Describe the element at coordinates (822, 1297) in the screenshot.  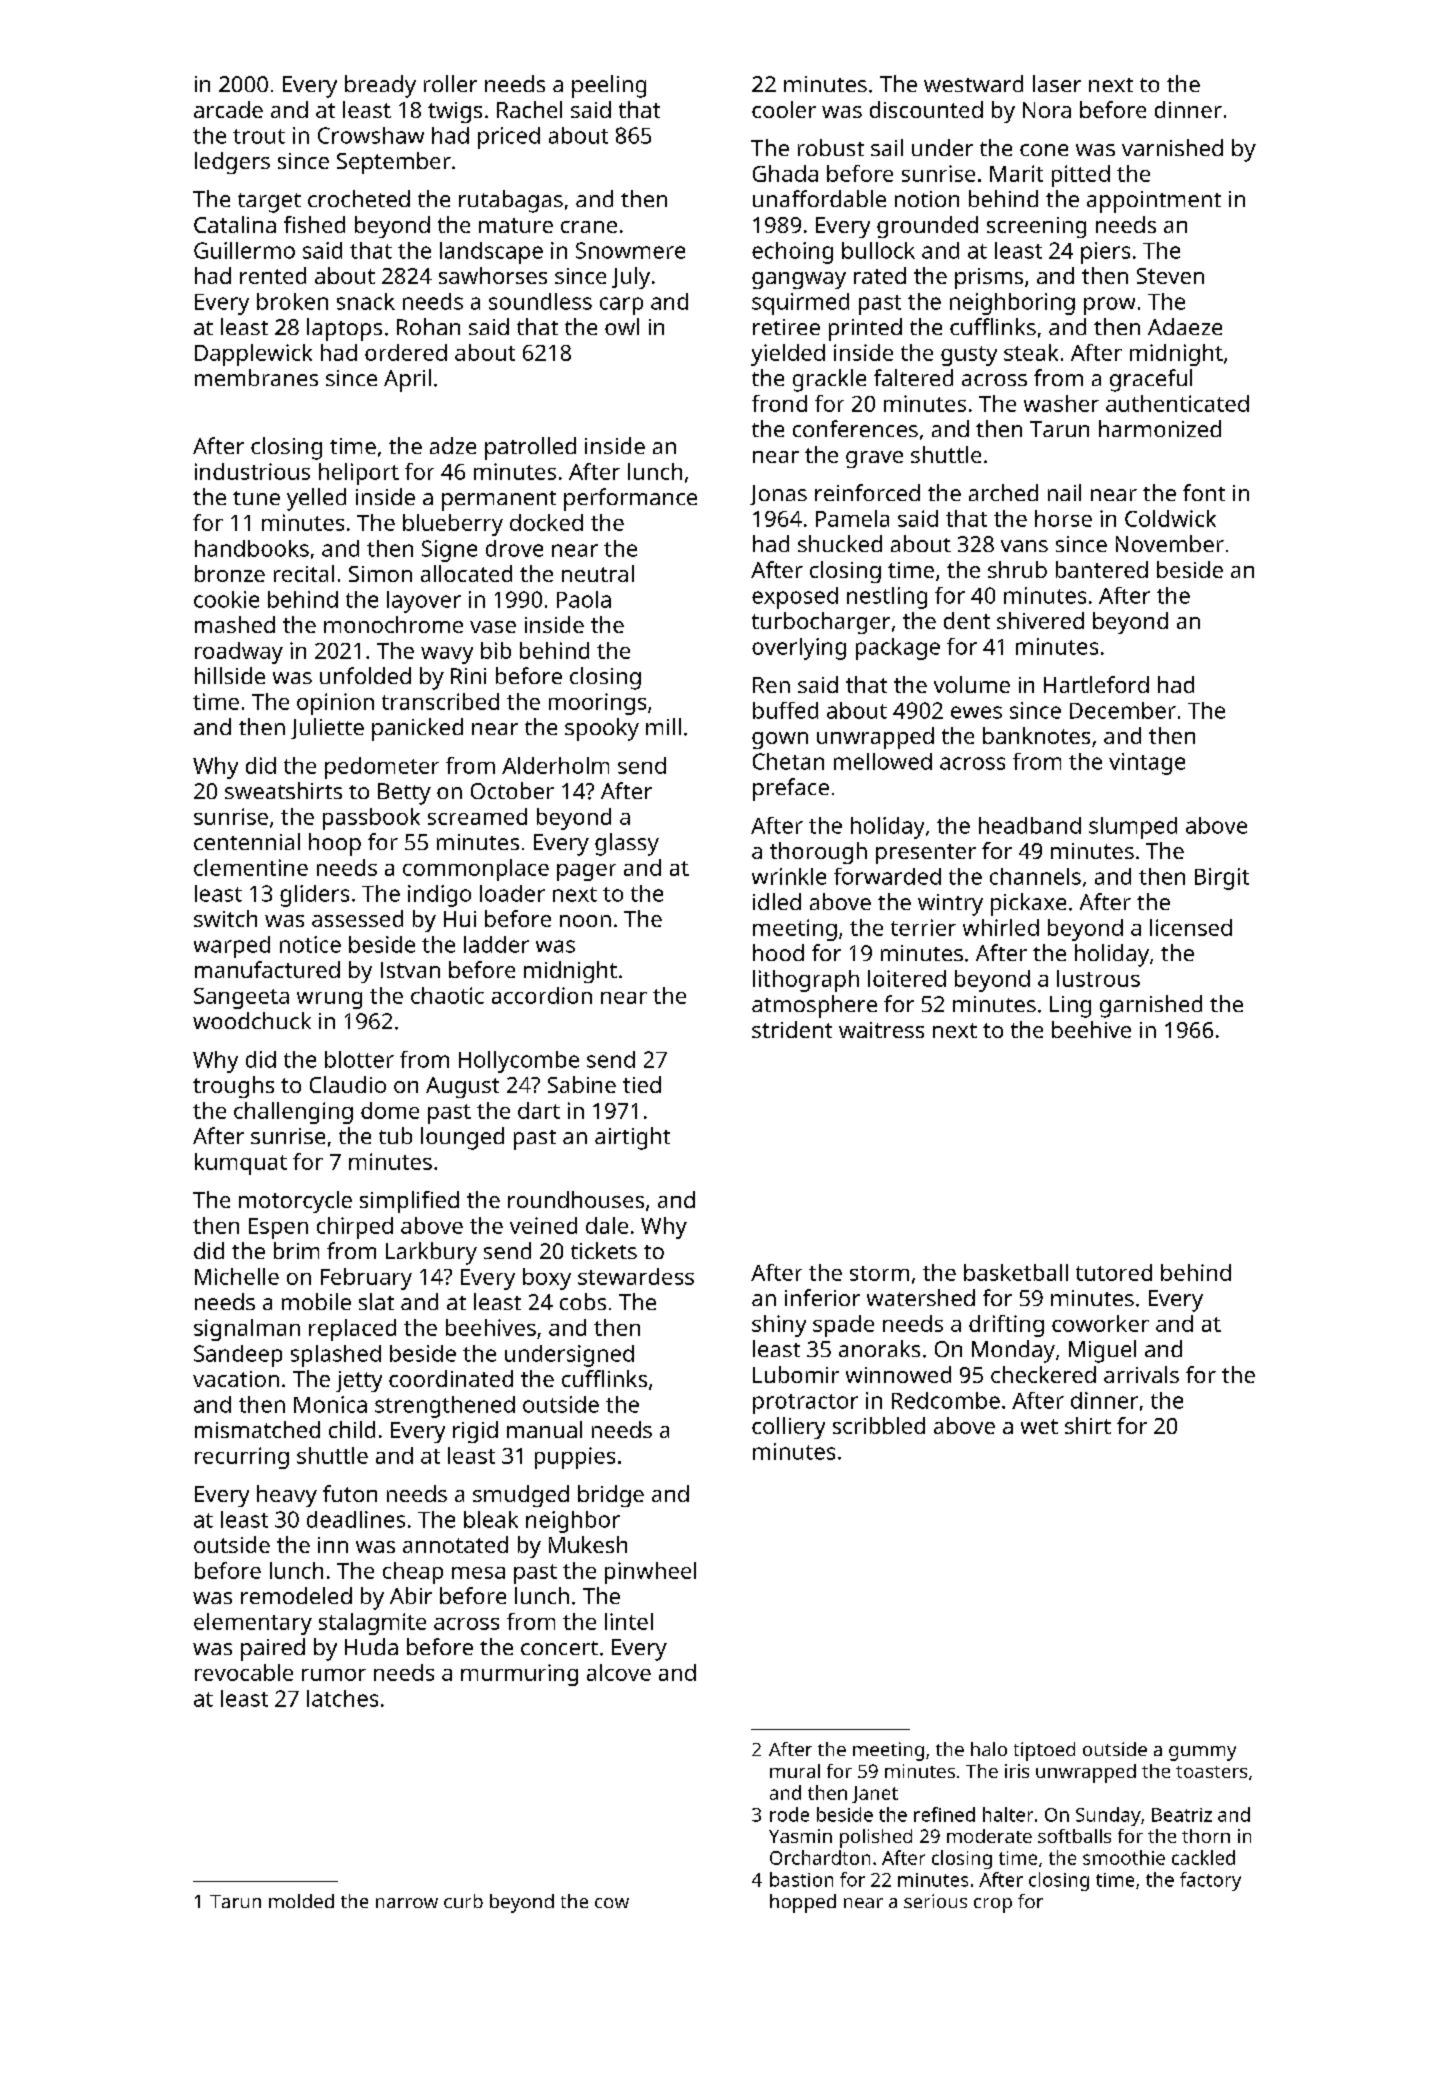
I see `inferior` at that location.
